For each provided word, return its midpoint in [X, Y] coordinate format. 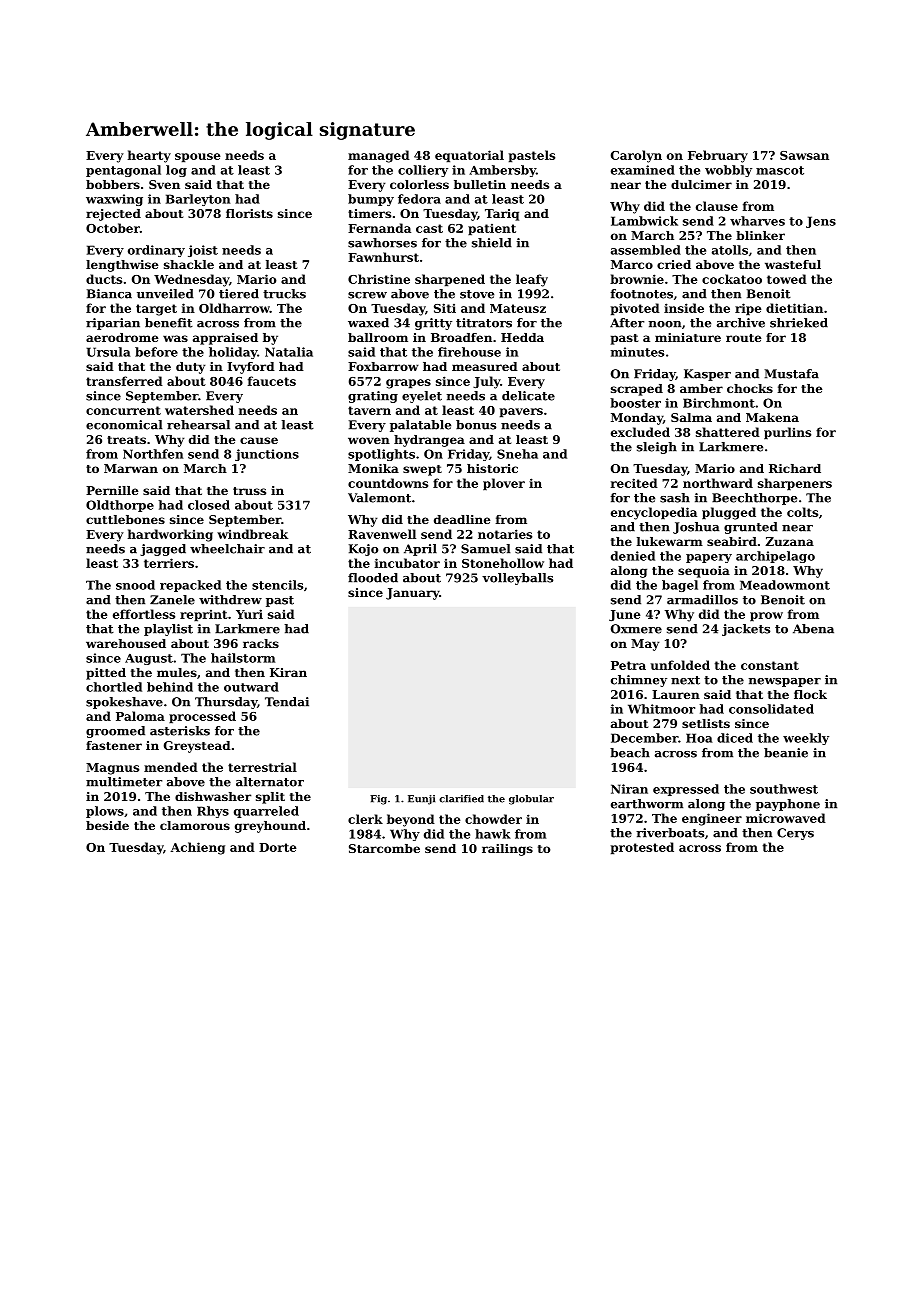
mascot [780, 170]
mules [177, 672]
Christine [379, 279]
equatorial [469, 156]
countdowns [388, 483]
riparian [113, 324]
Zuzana [789, 541]
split [270, 798]
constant [770, 665]
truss [249, 491]
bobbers [113, 184]
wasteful [793, 264]
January [412, 594]
